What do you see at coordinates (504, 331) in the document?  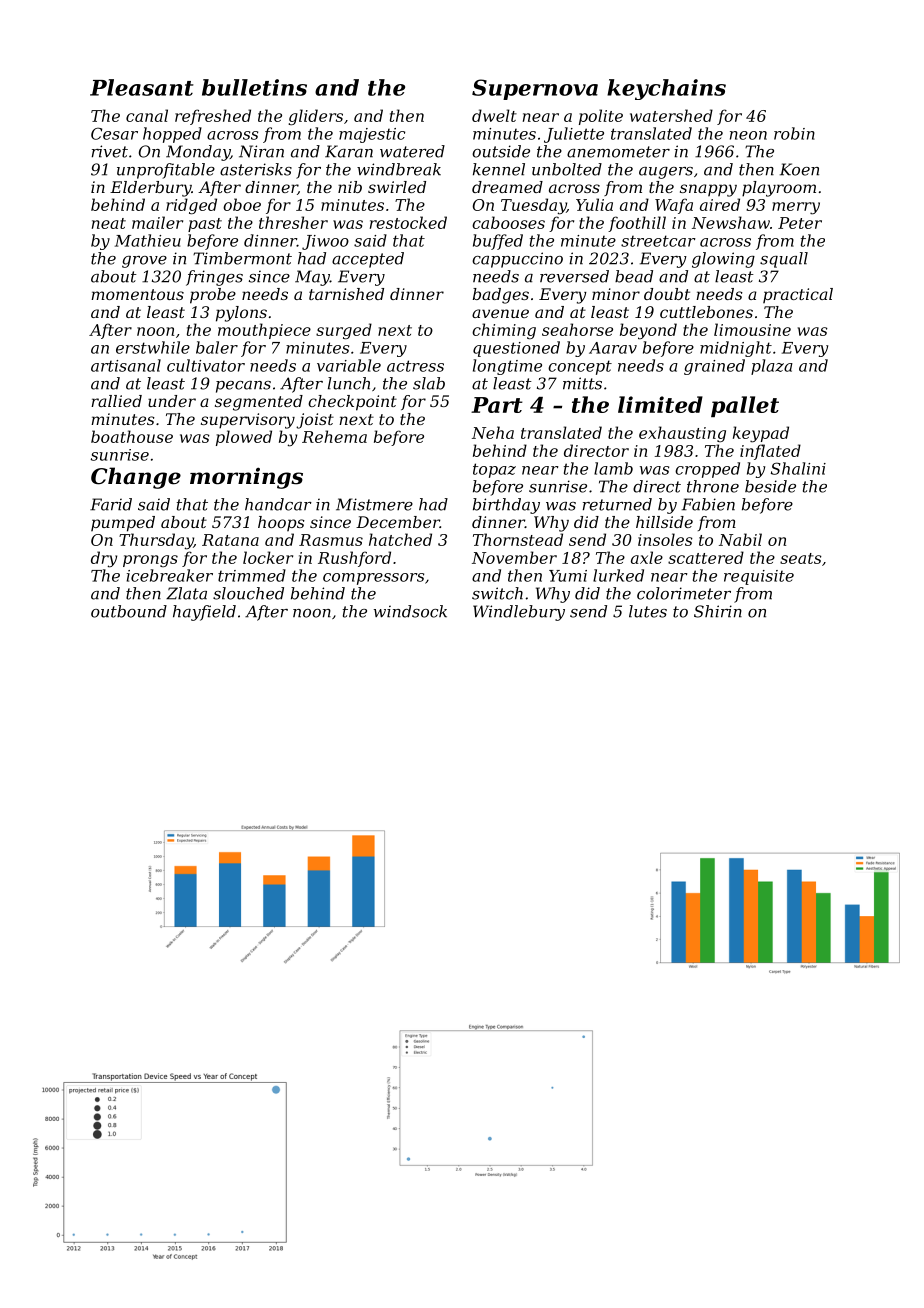 I see `chiming` at bounding box center [504, 331].
